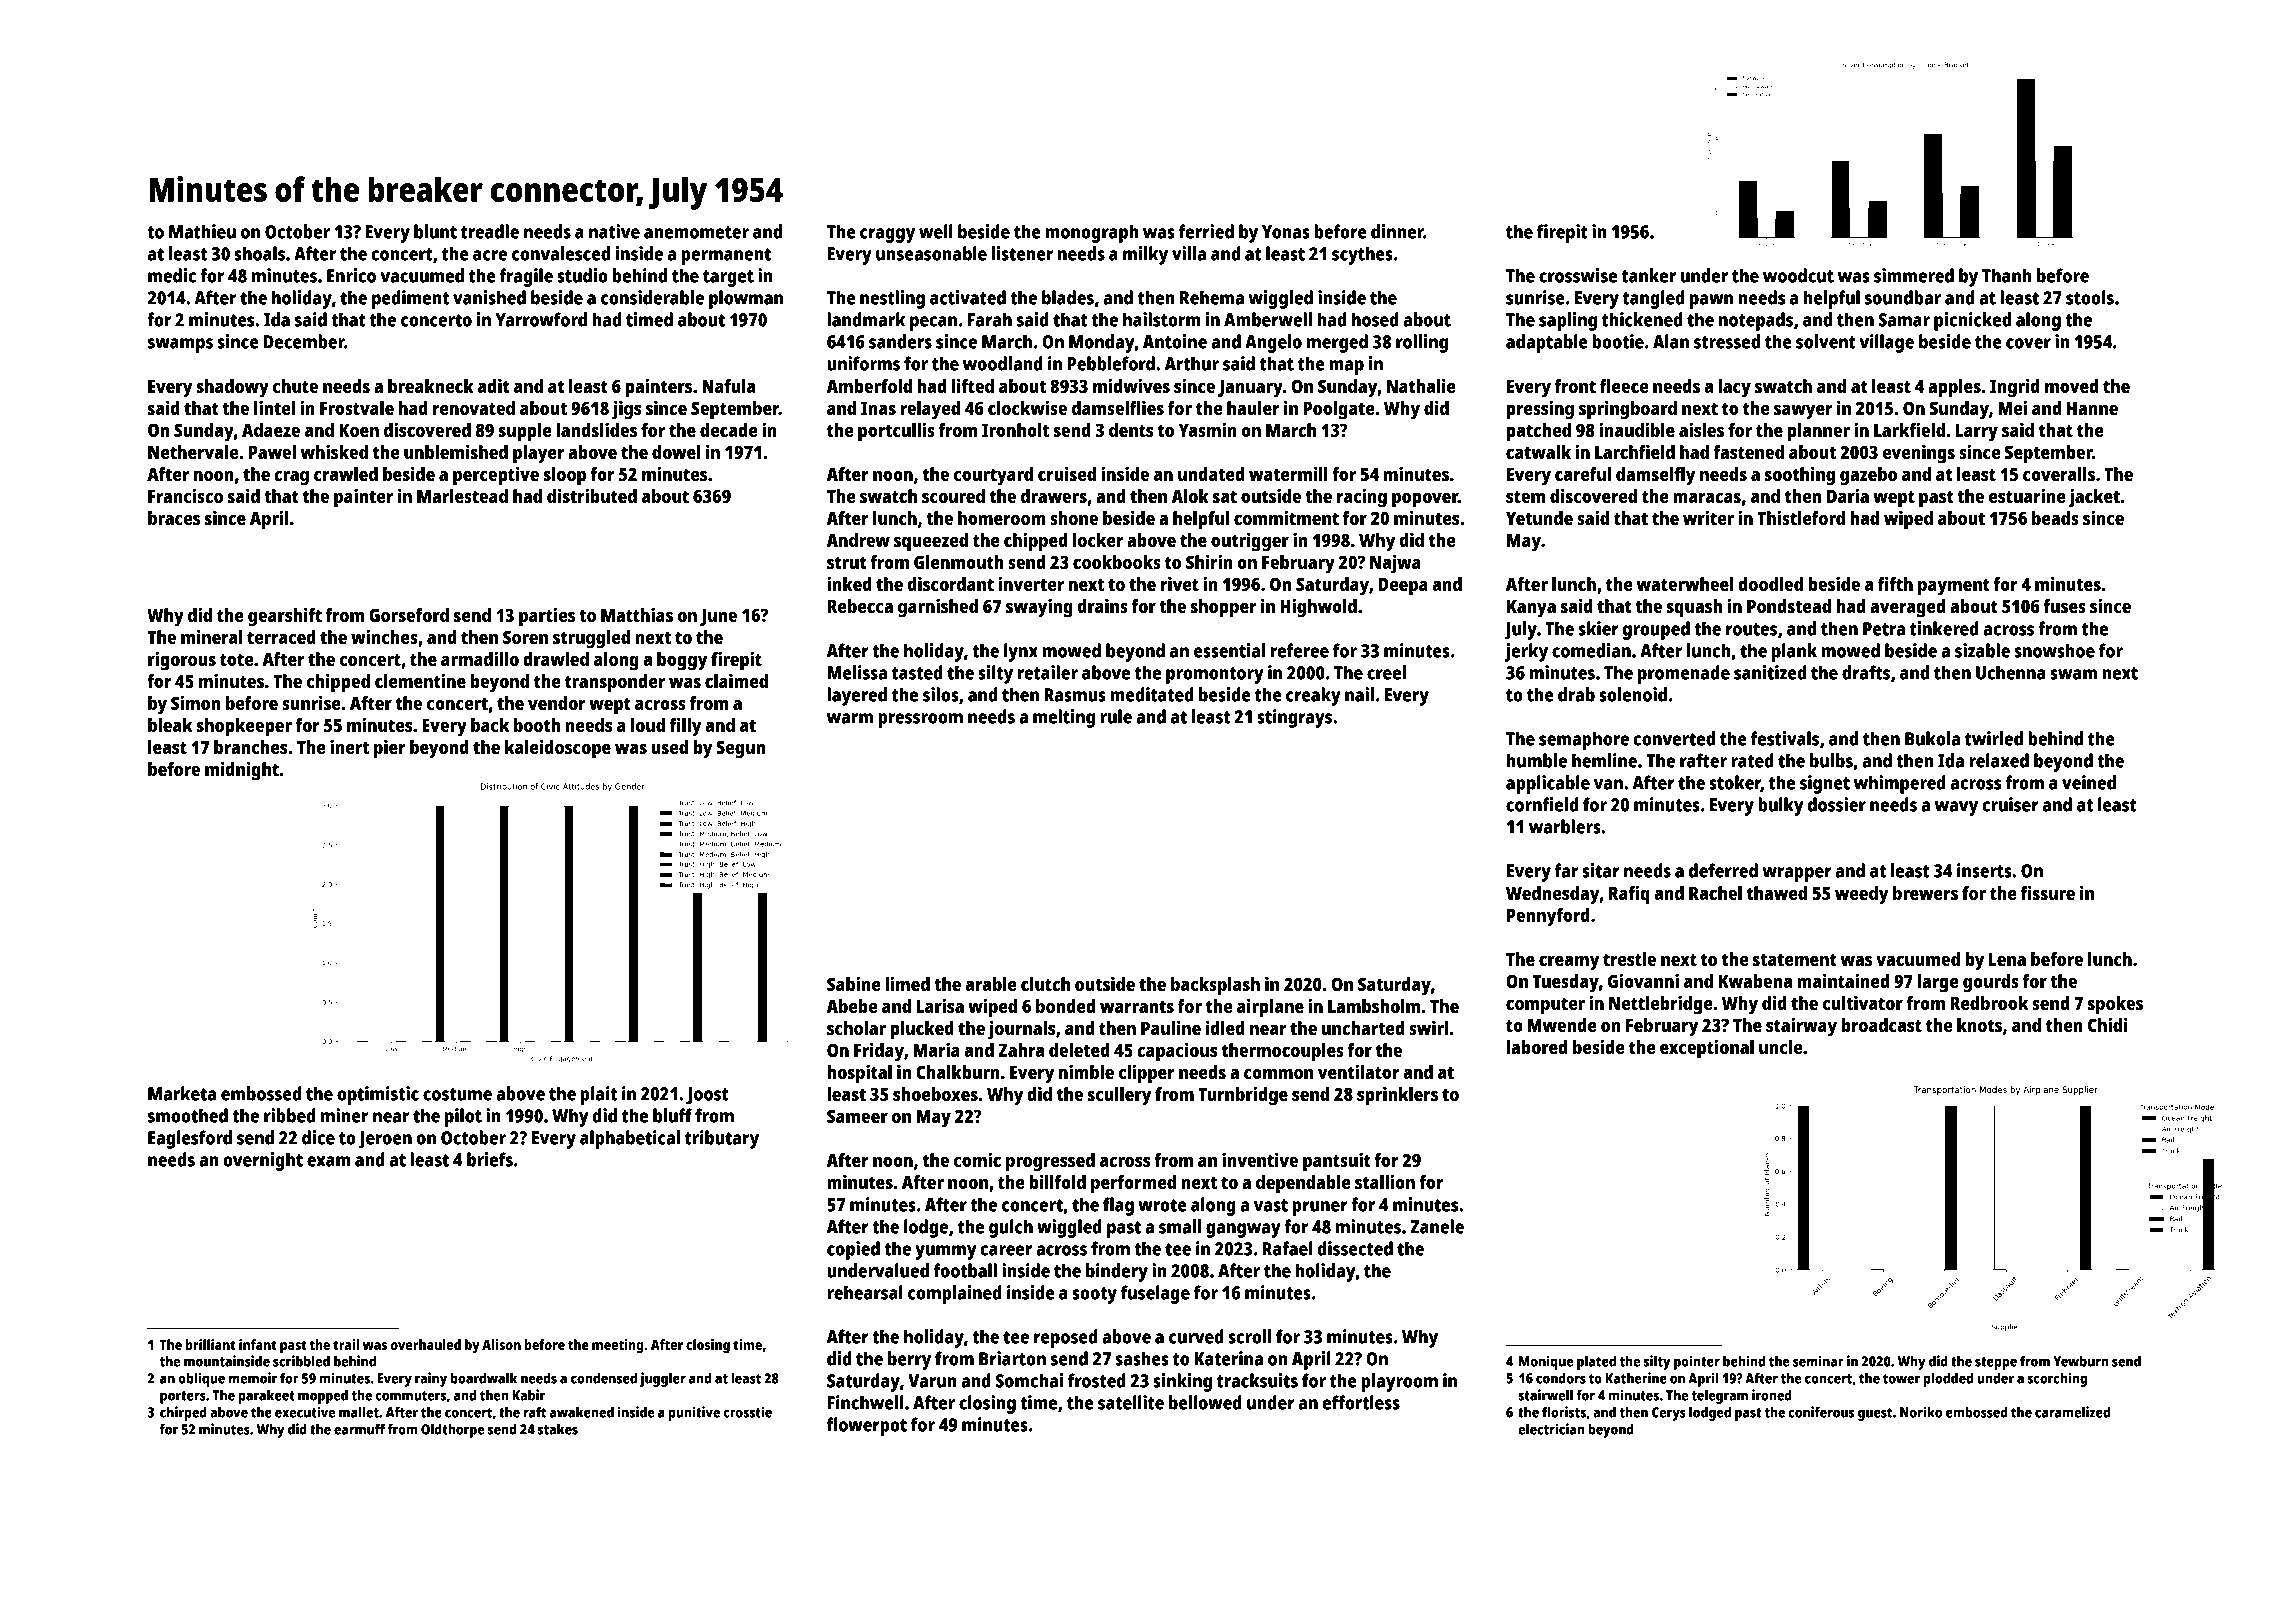 The height and width of the screenshot is (1620, 2292). I want to click on beads, so click(2055, 518).
